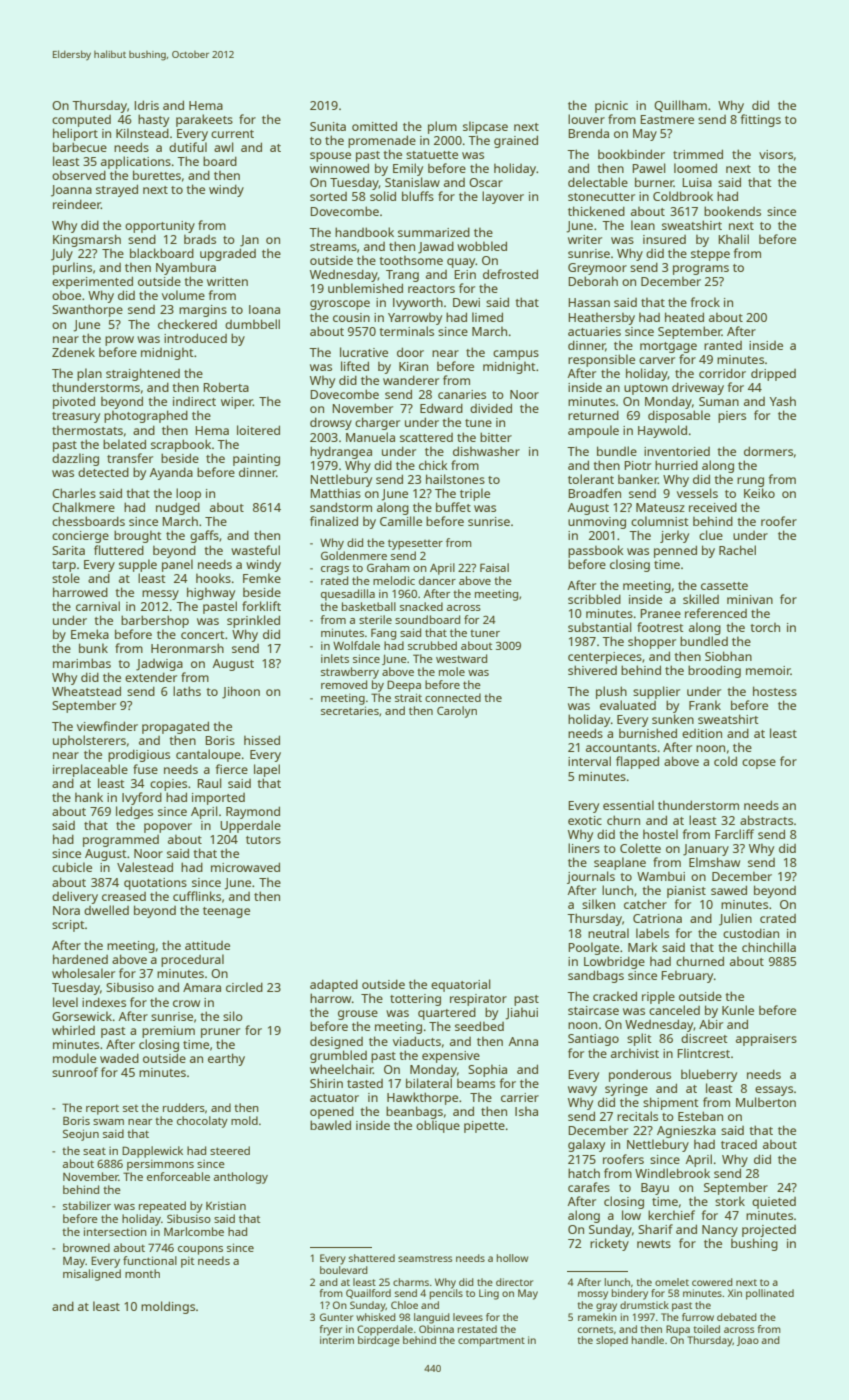 The height and width of the image is (1400, 849). I want to click on Sarita, so click(68, 550).
